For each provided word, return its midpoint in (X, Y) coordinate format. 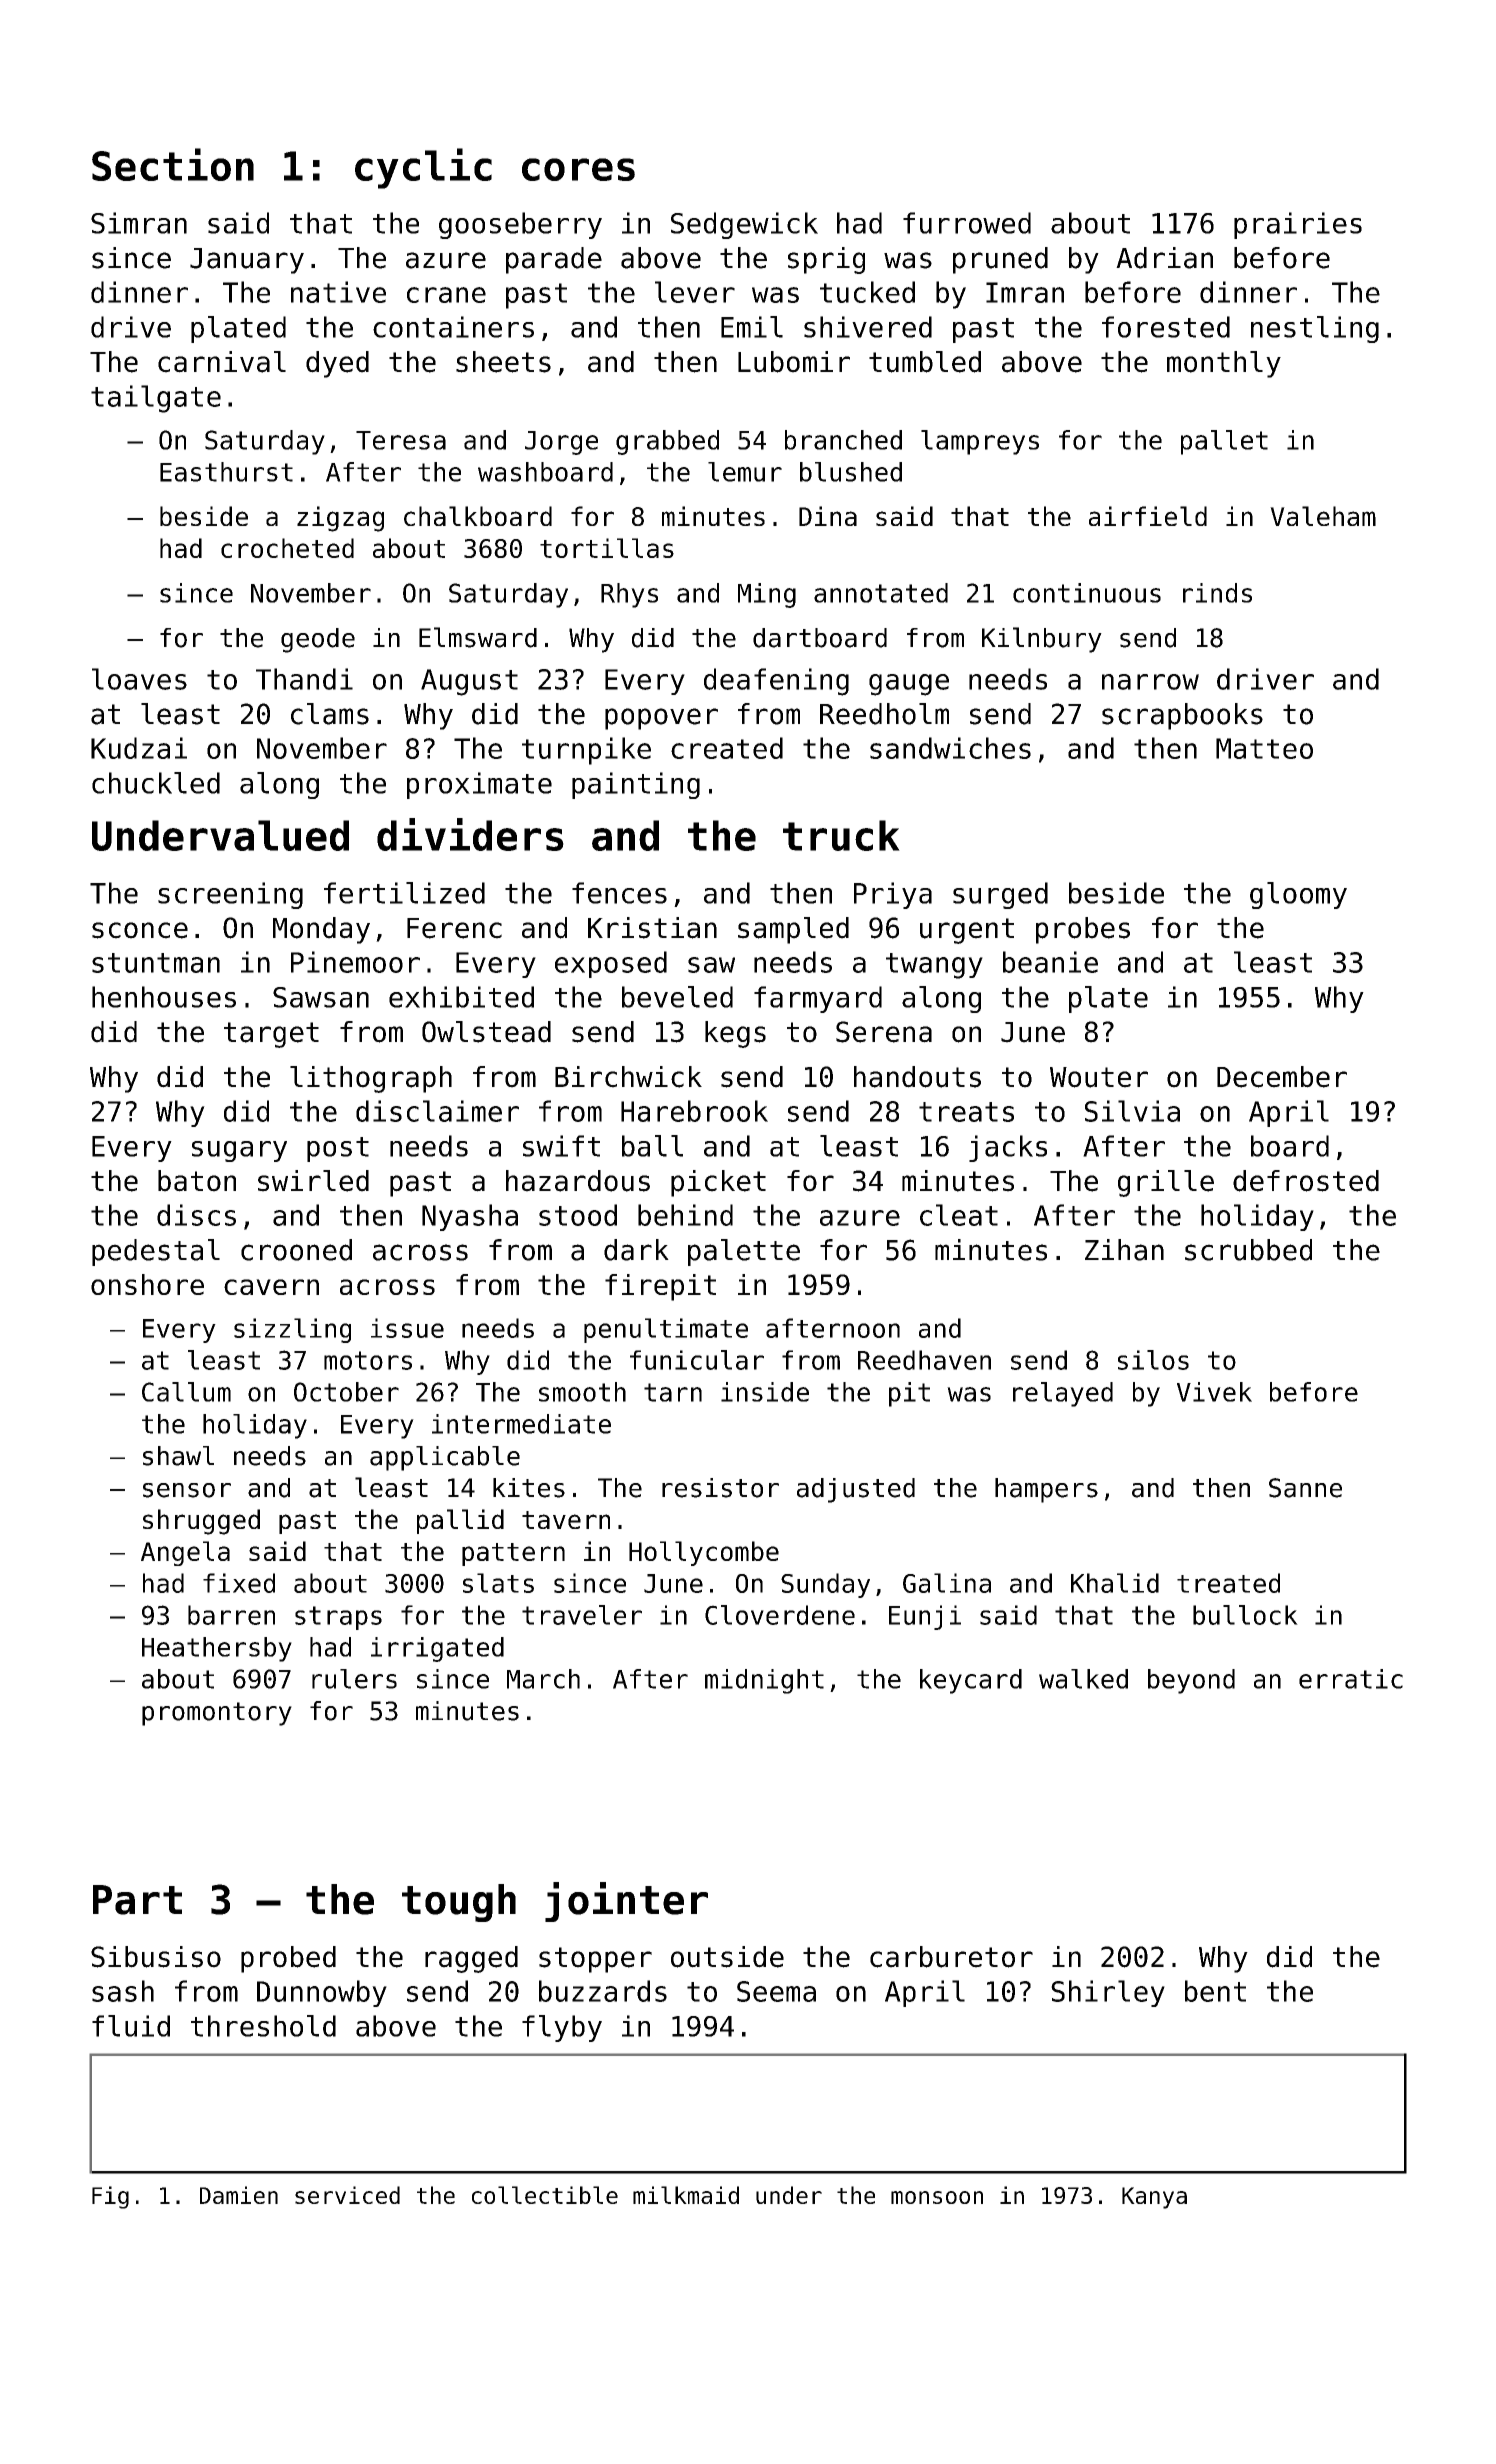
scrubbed (1248, 1250)
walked (1083, 1679)
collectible (545, 2195)
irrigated (437, 1649)
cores (578, 169)
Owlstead (486, 1032)
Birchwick (628, 1077)
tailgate (156, 399)
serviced (347, 2195)
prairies (1298, 225)
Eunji (925, 1617)
